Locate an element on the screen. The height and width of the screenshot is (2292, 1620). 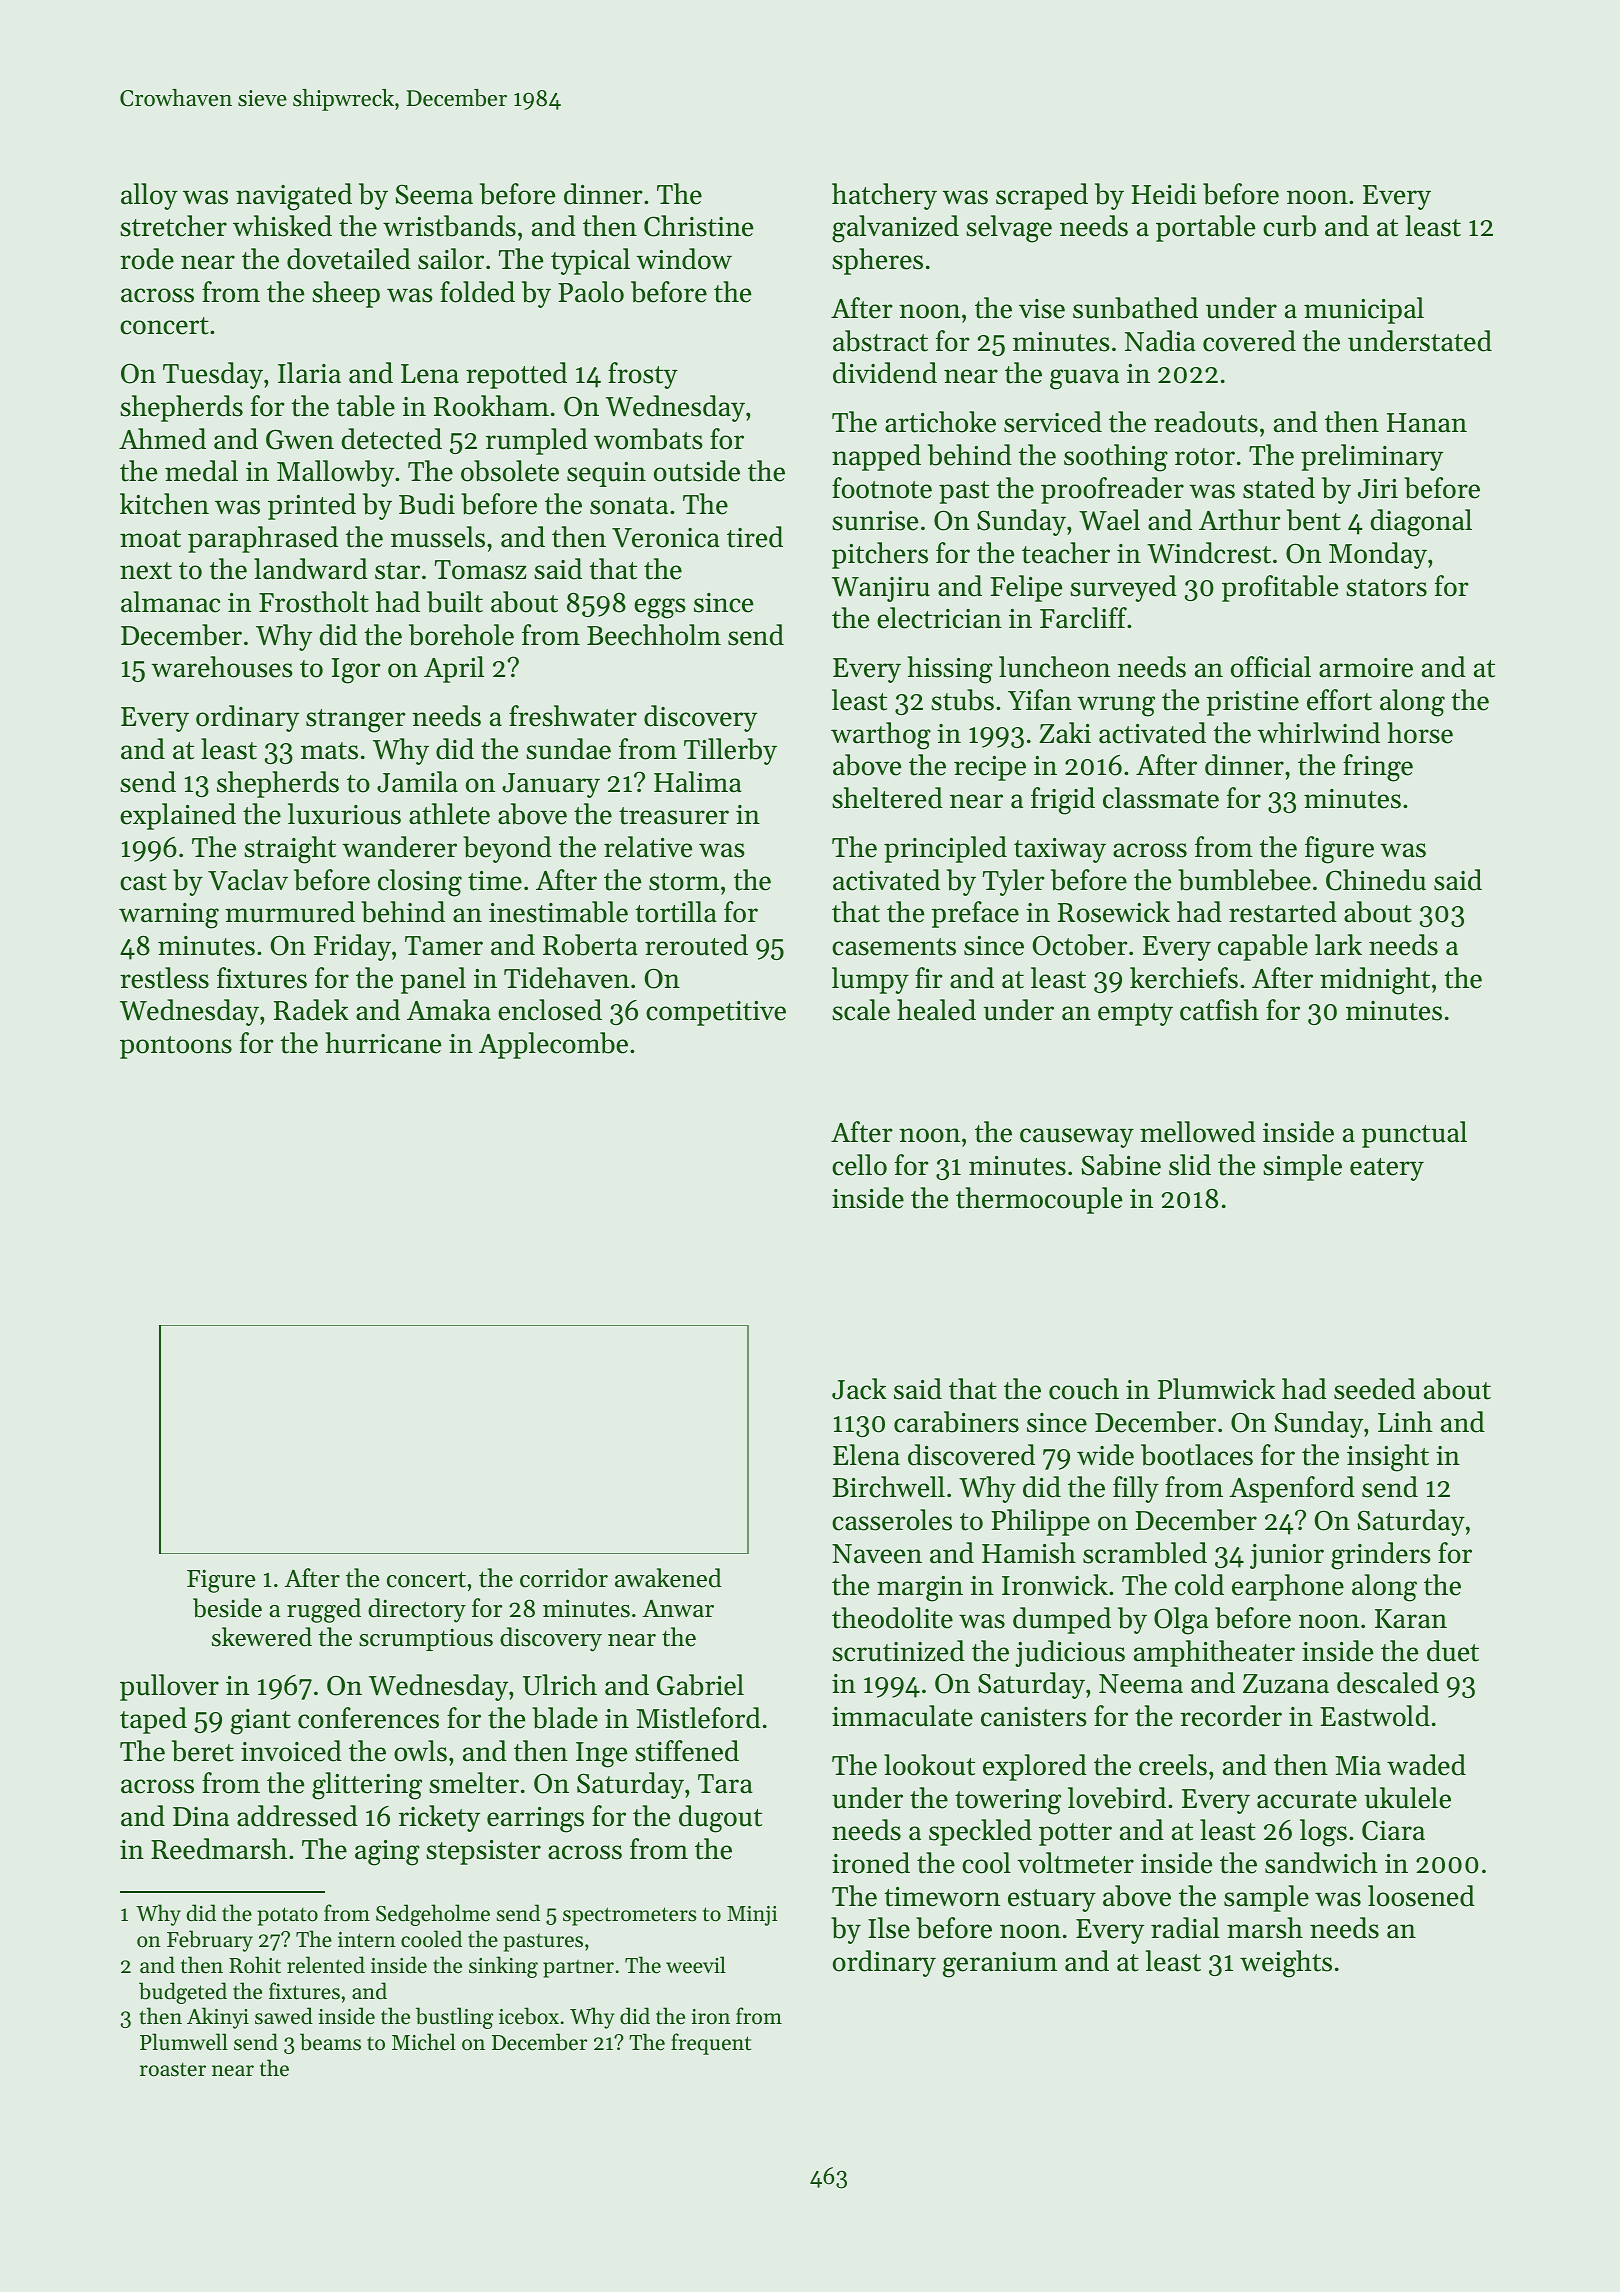
seeded is located at coordinates (1375, 1389).
